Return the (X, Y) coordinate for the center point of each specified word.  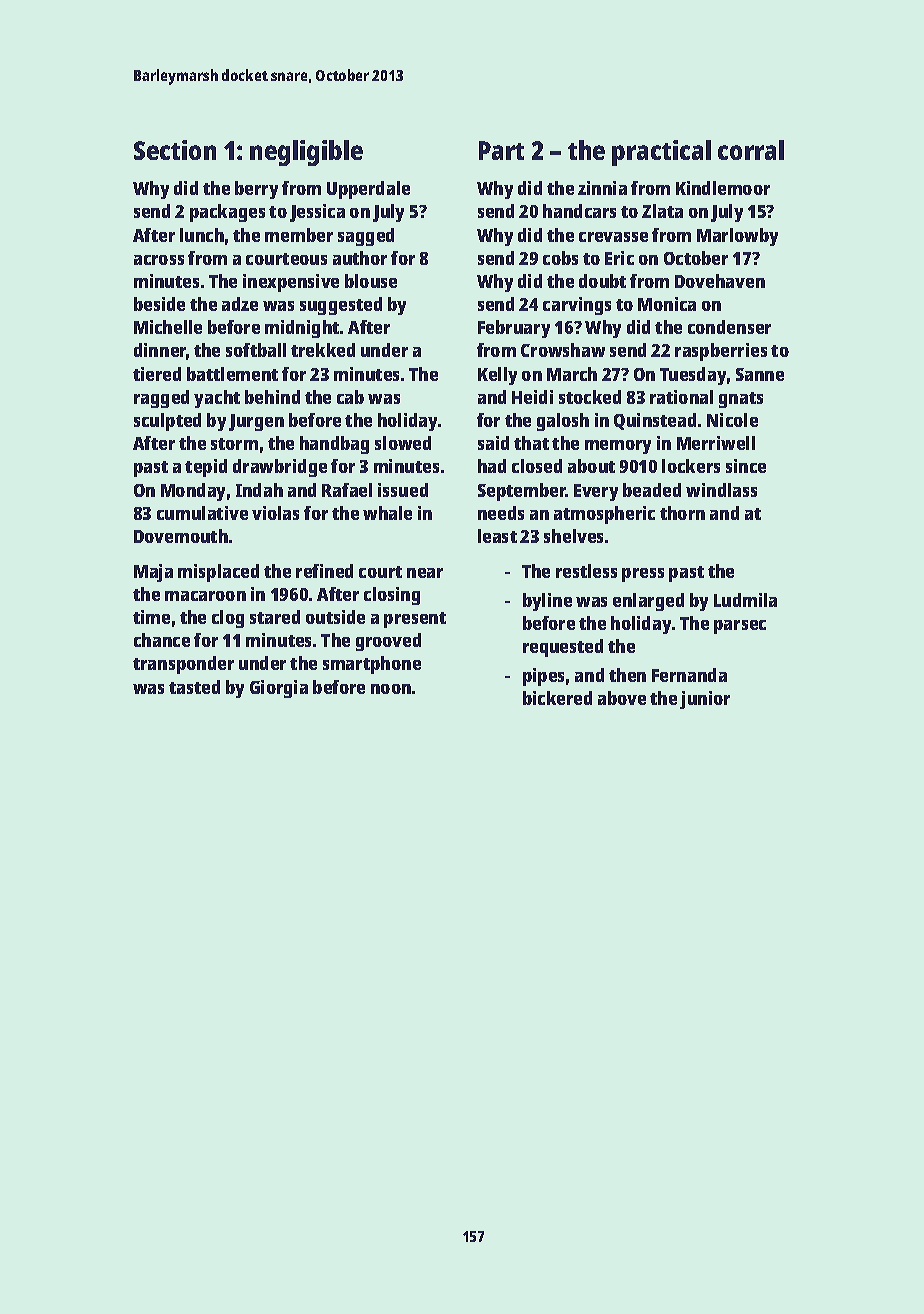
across (159, 260)
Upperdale (368, 190)
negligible (306, 153)
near (425, 573)
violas (275, 513)
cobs (560, 258)
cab (350, 397)
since (746, 466)
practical (661, 153)
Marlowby (737, 237)
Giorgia (279, 689)
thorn (682, 513)
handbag (334, 445)
